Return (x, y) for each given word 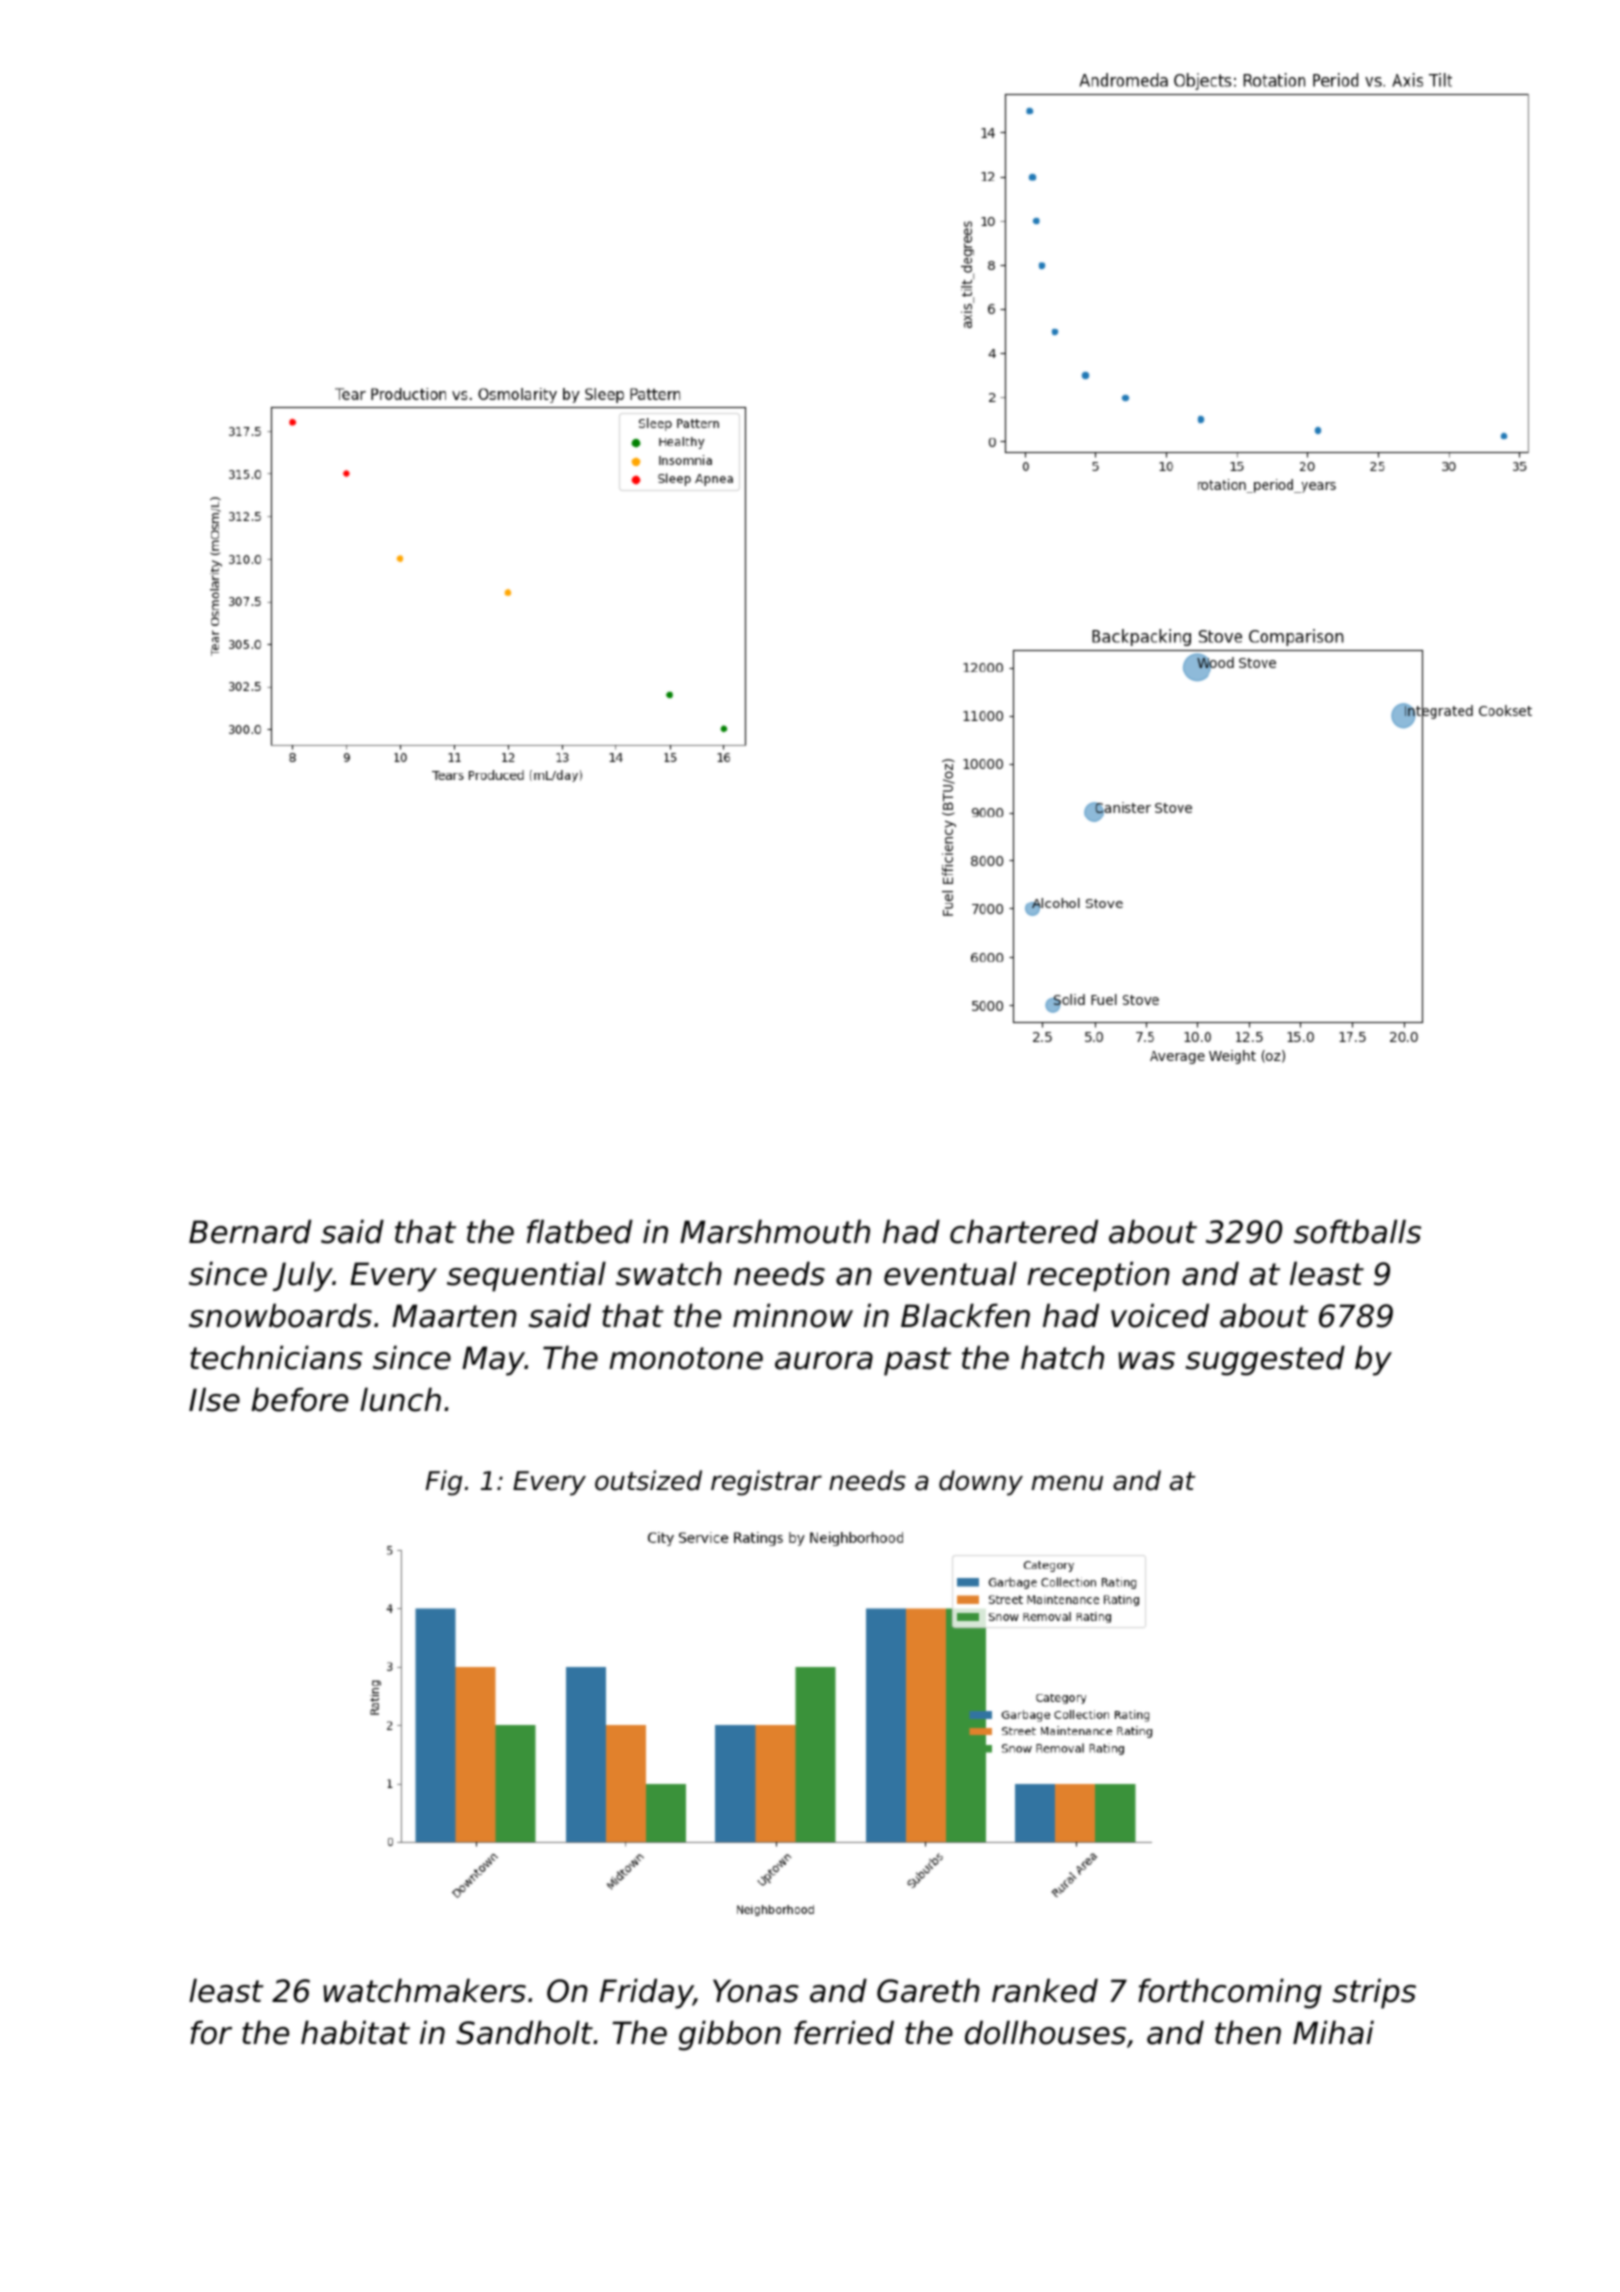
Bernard (250, 1231)
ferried (844, 2032)
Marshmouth (775, 1231)
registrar (766, 1483)
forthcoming (1230, 1993)
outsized (648, 1480)
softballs (1357, 1231)
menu (1067, 1483)
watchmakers (424, 1990)
